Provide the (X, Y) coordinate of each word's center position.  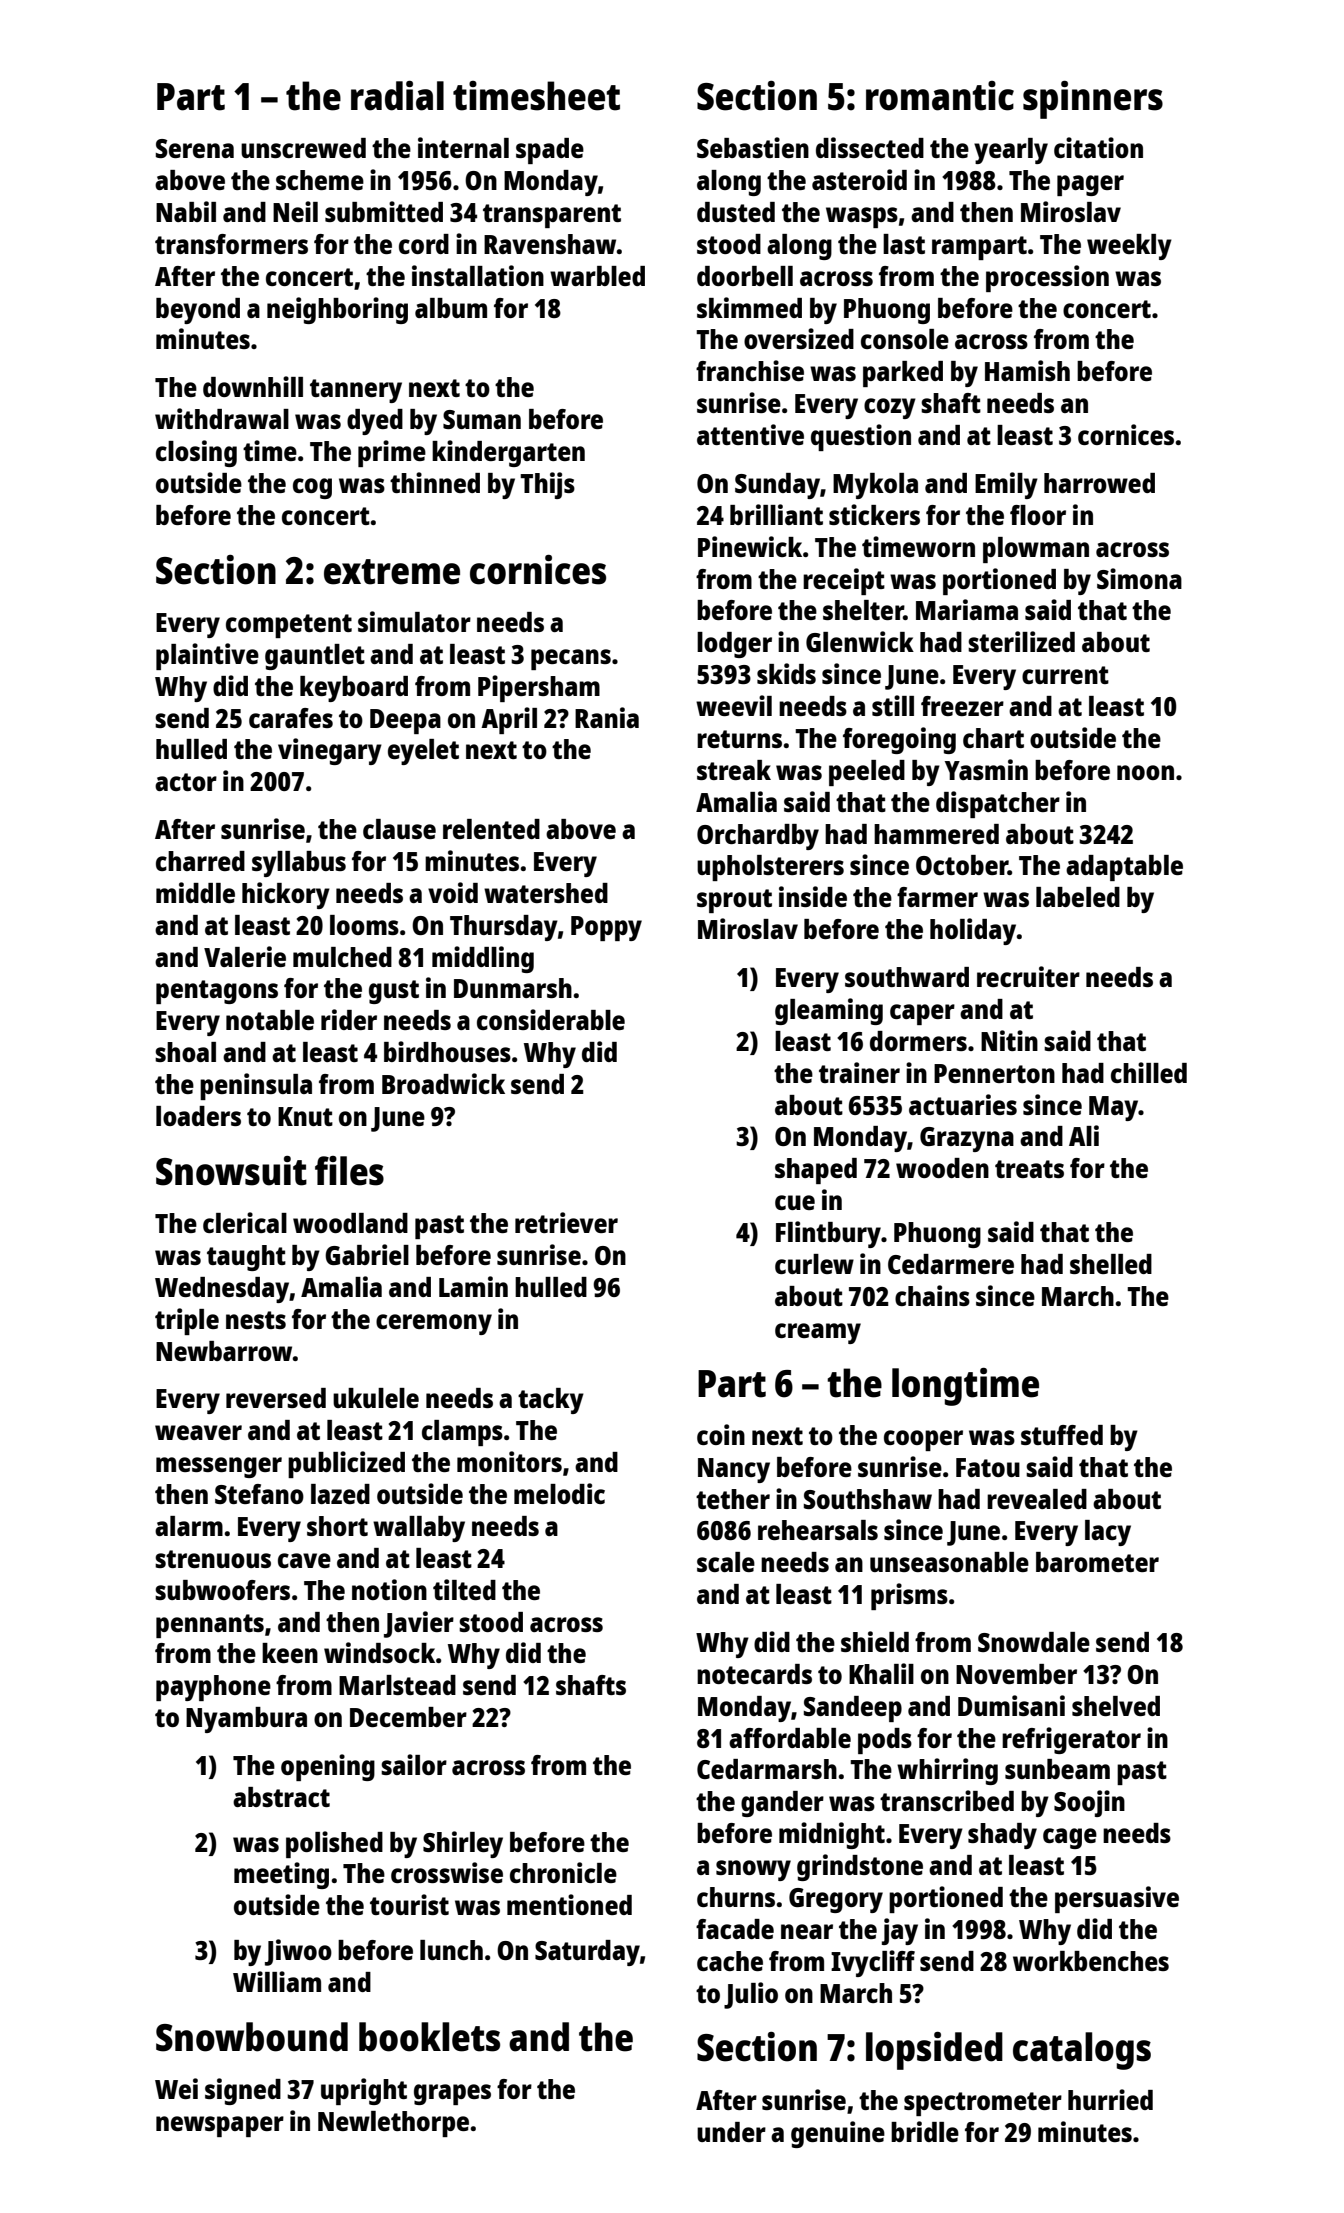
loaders (198, 1116)
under (731, 2132)
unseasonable (949, 1562)
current (1065, 675)
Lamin (473, 1286)
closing (196, 453)
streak (734, 770)
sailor (414, 1764)
